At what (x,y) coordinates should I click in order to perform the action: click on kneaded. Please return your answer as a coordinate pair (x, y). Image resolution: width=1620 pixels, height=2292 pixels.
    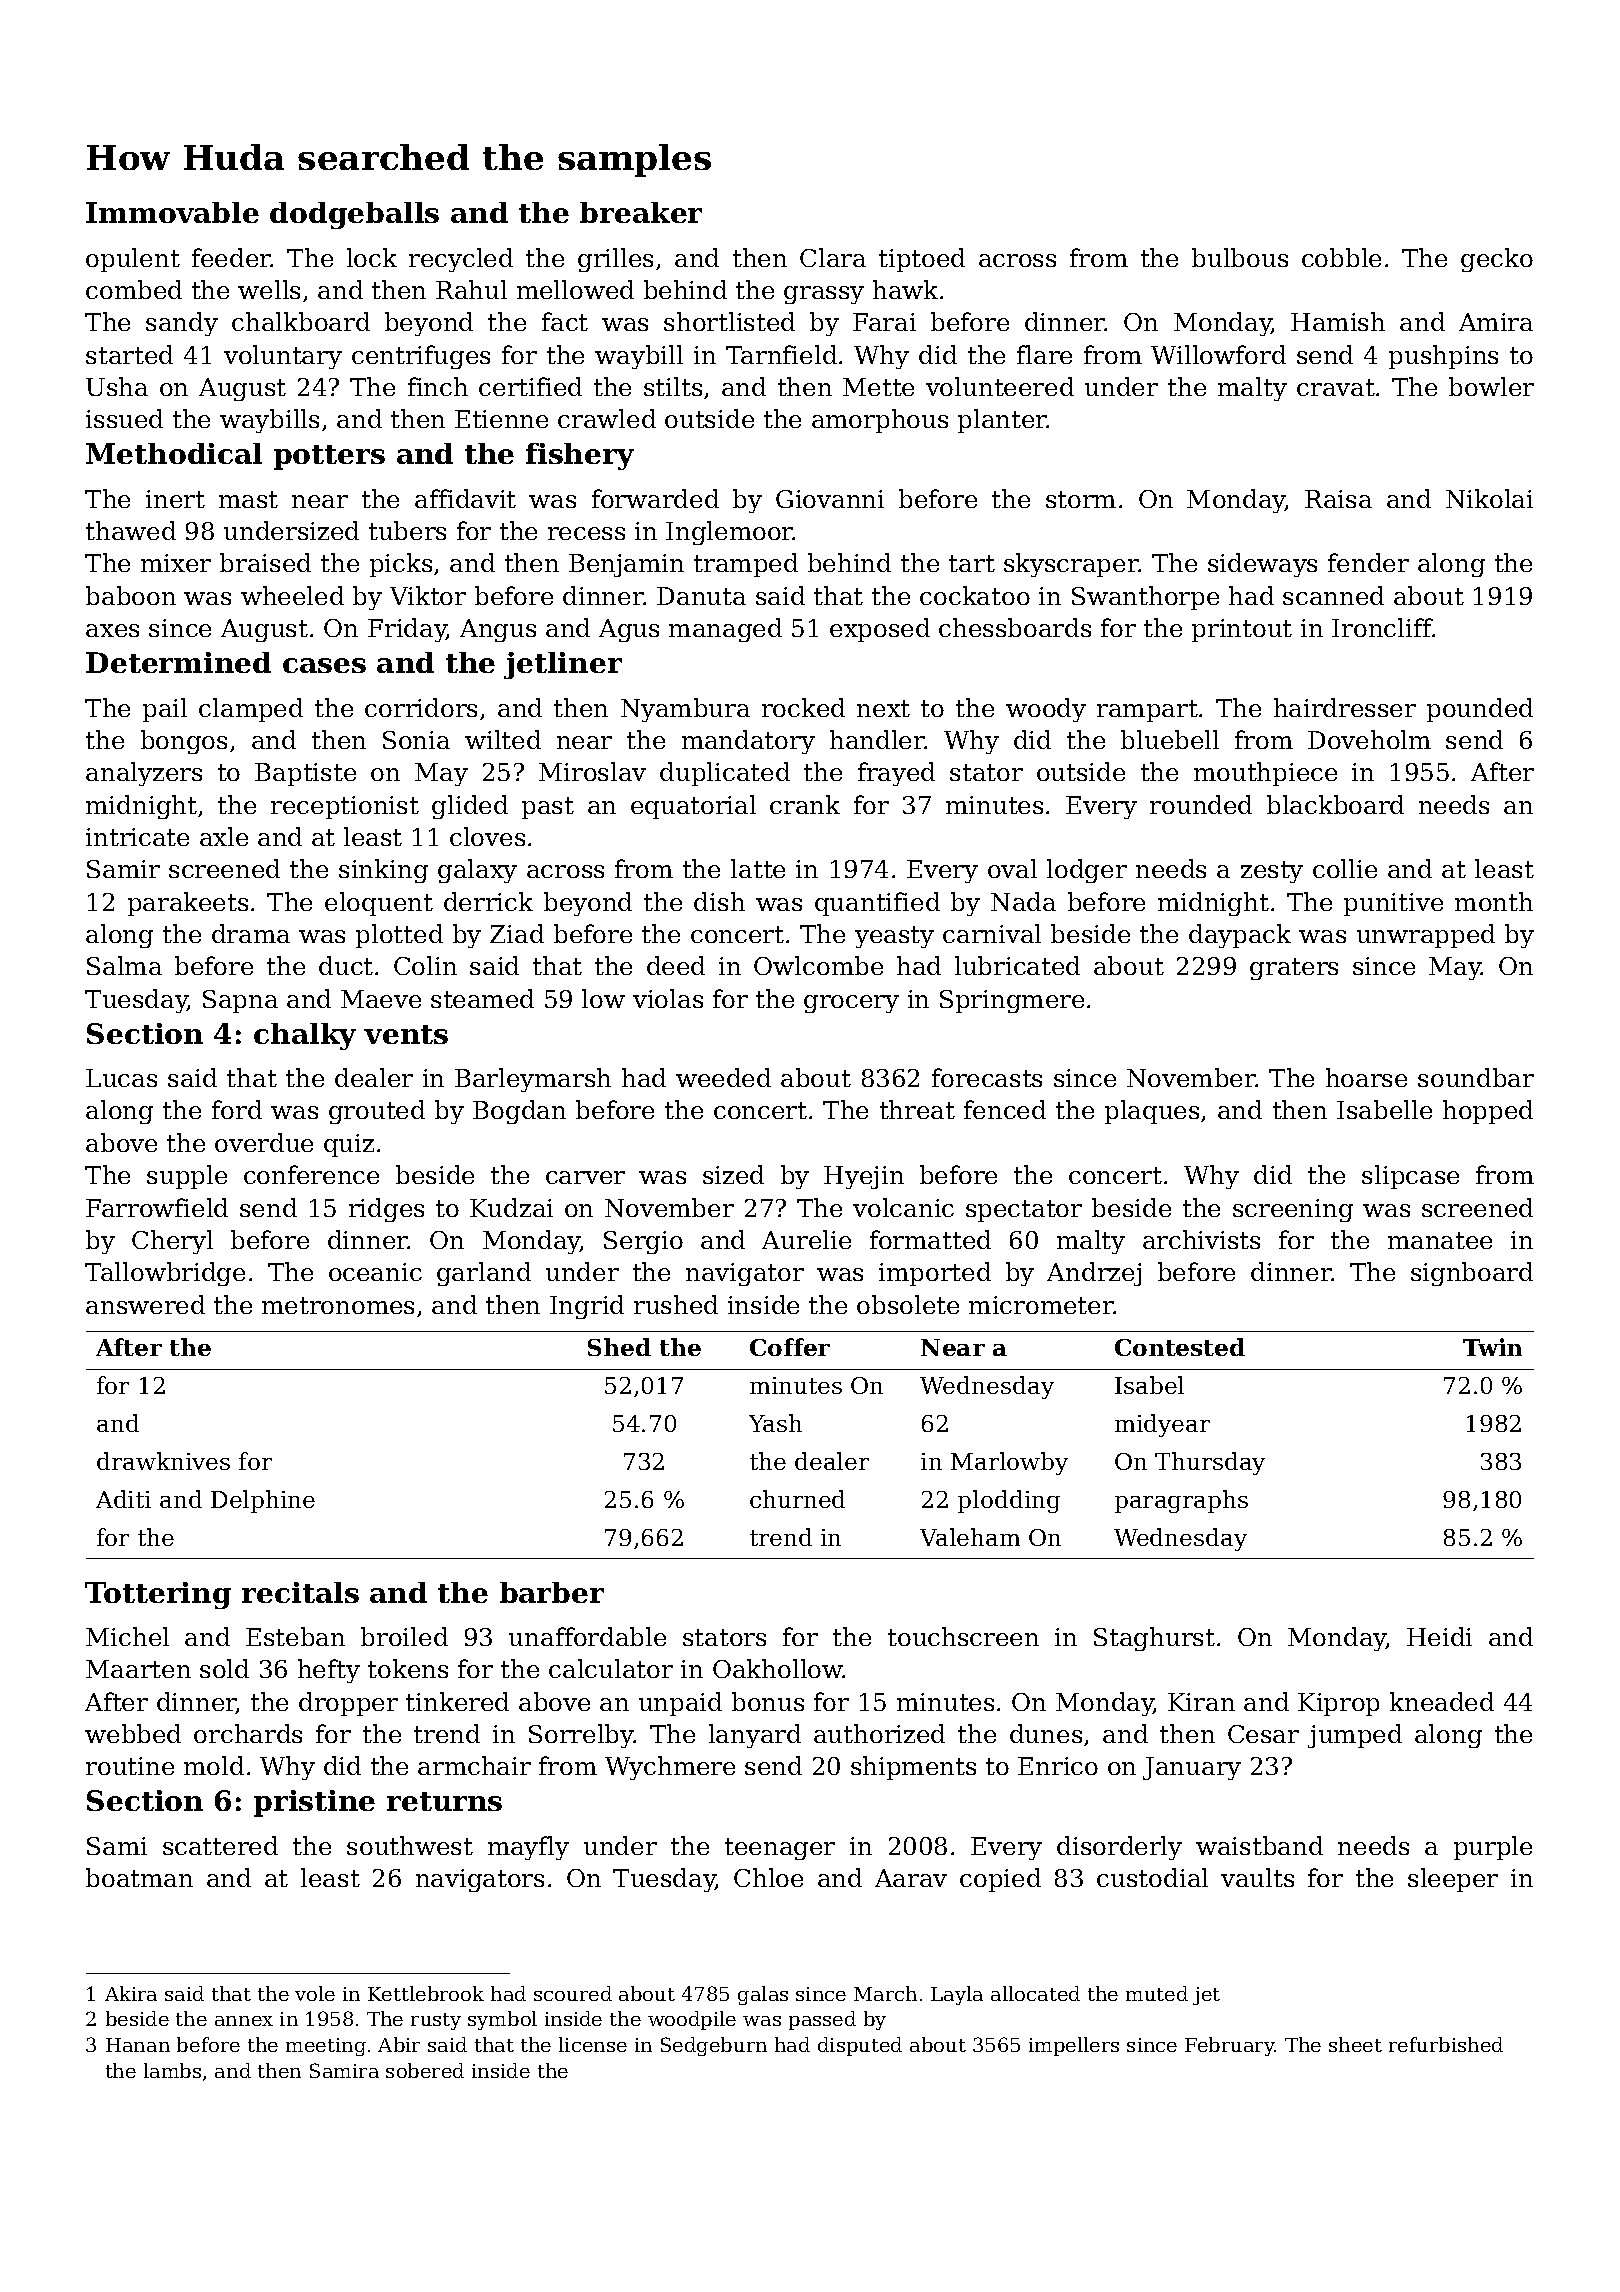
    Looking at the image, I should click on (1442, 1701).
